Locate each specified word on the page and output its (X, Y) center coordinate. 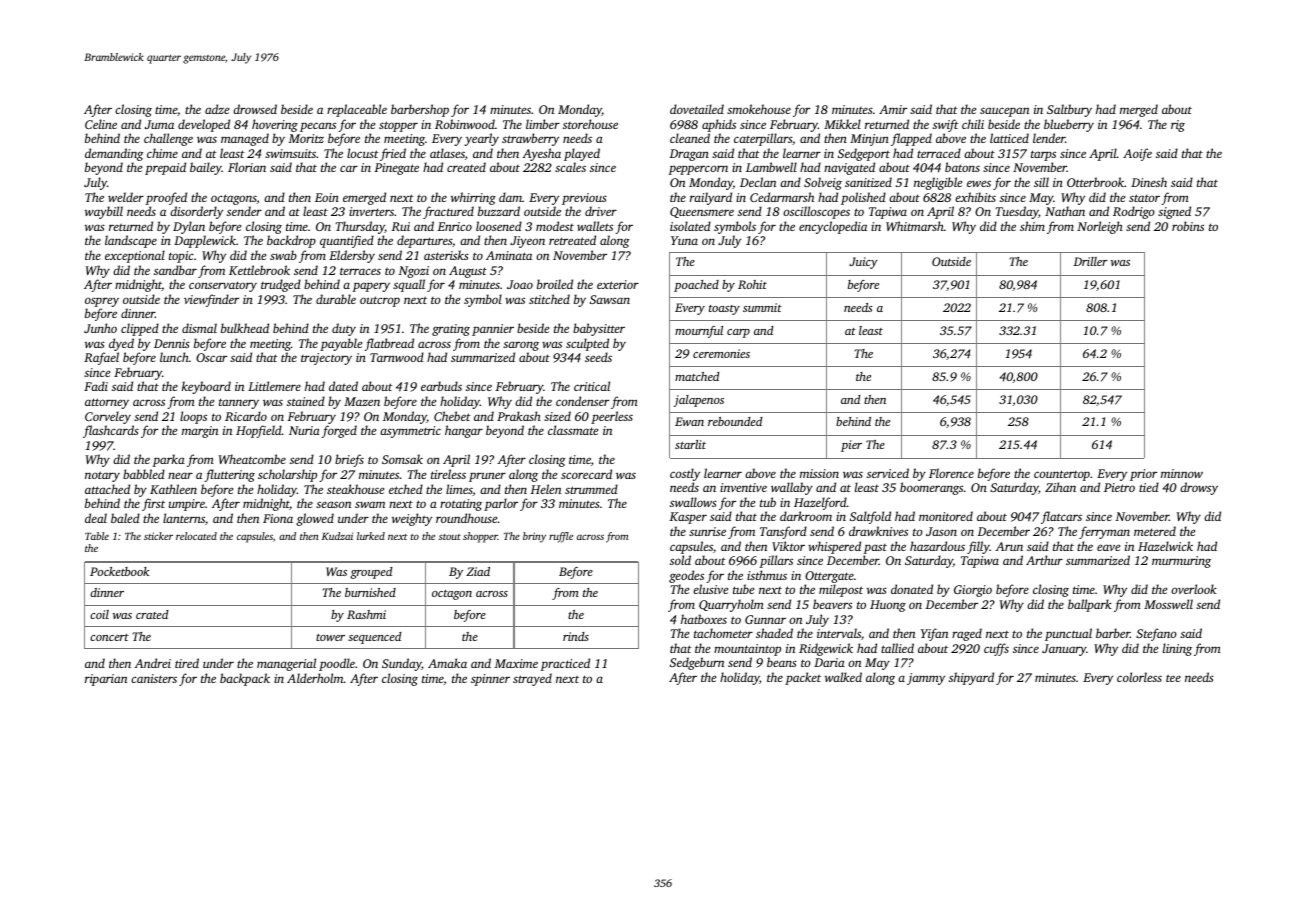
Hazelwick (1165, 546)
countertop (1062, 475)
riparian (106, 680)
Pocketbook (119, 571)
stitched (549, 299)
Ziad (478, 571)
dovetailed (697, 109)
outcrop (380, 301)
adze (217, 109)
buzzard (499, 211)
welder (126, 197)
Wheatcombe (252, 459)
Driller (1091, 261)
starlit (690, 444)
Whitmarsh (915, 226)
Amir (893, 109)
